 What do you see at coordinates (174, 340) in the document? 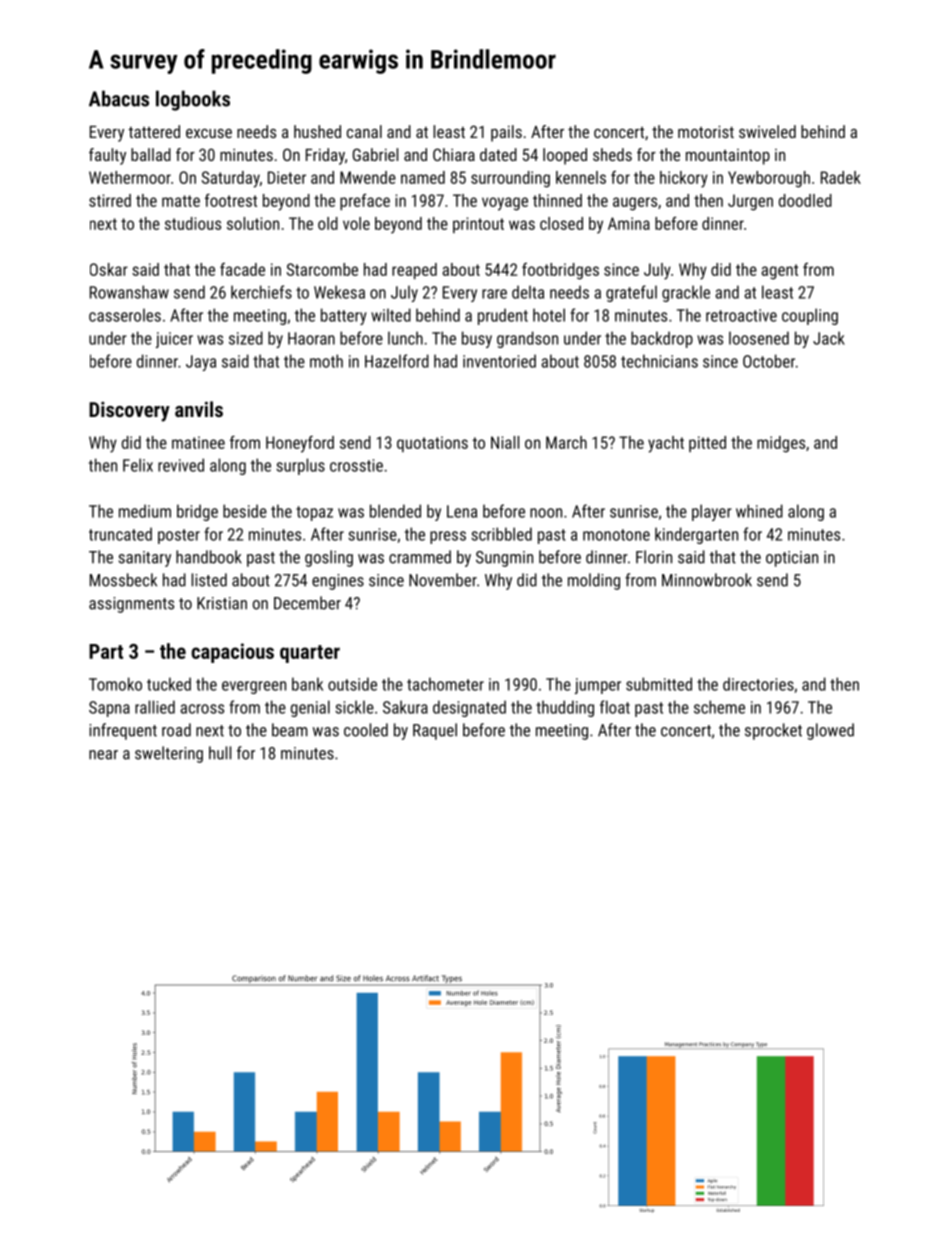
I see `juicer` at bounding box center [174, 340].
